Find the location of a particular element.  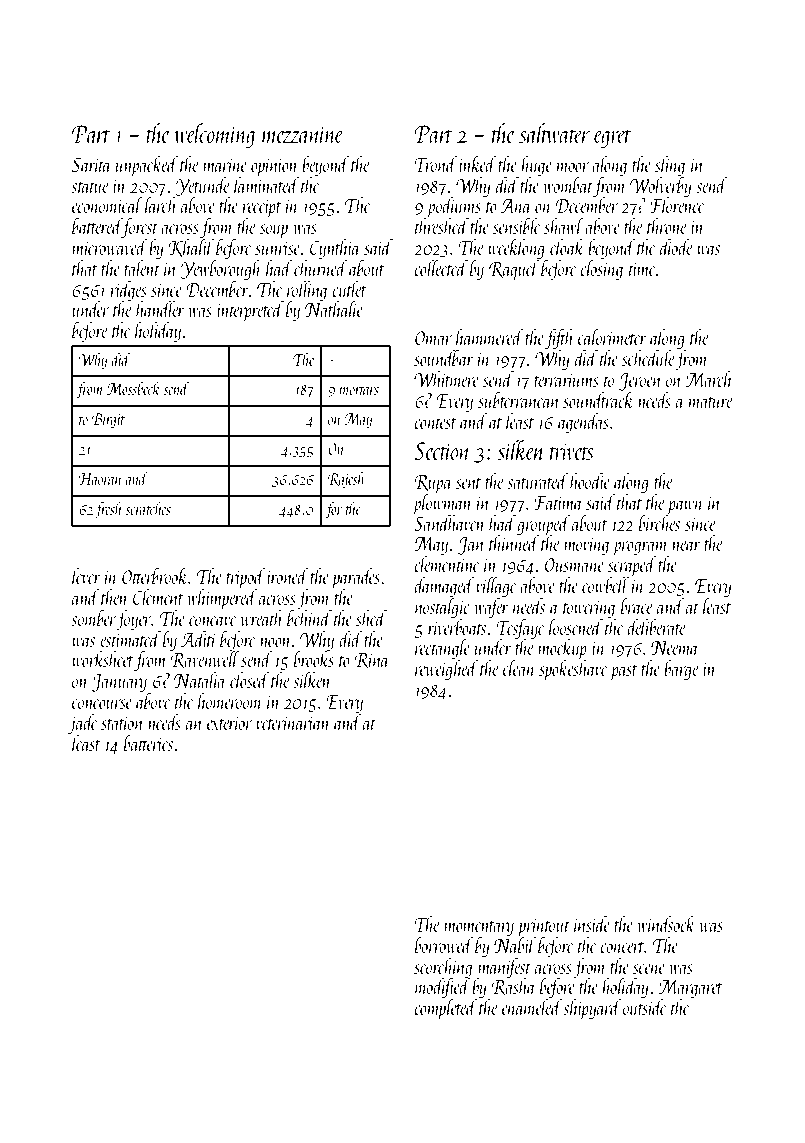

sling is located at coordinates (670, 166).
